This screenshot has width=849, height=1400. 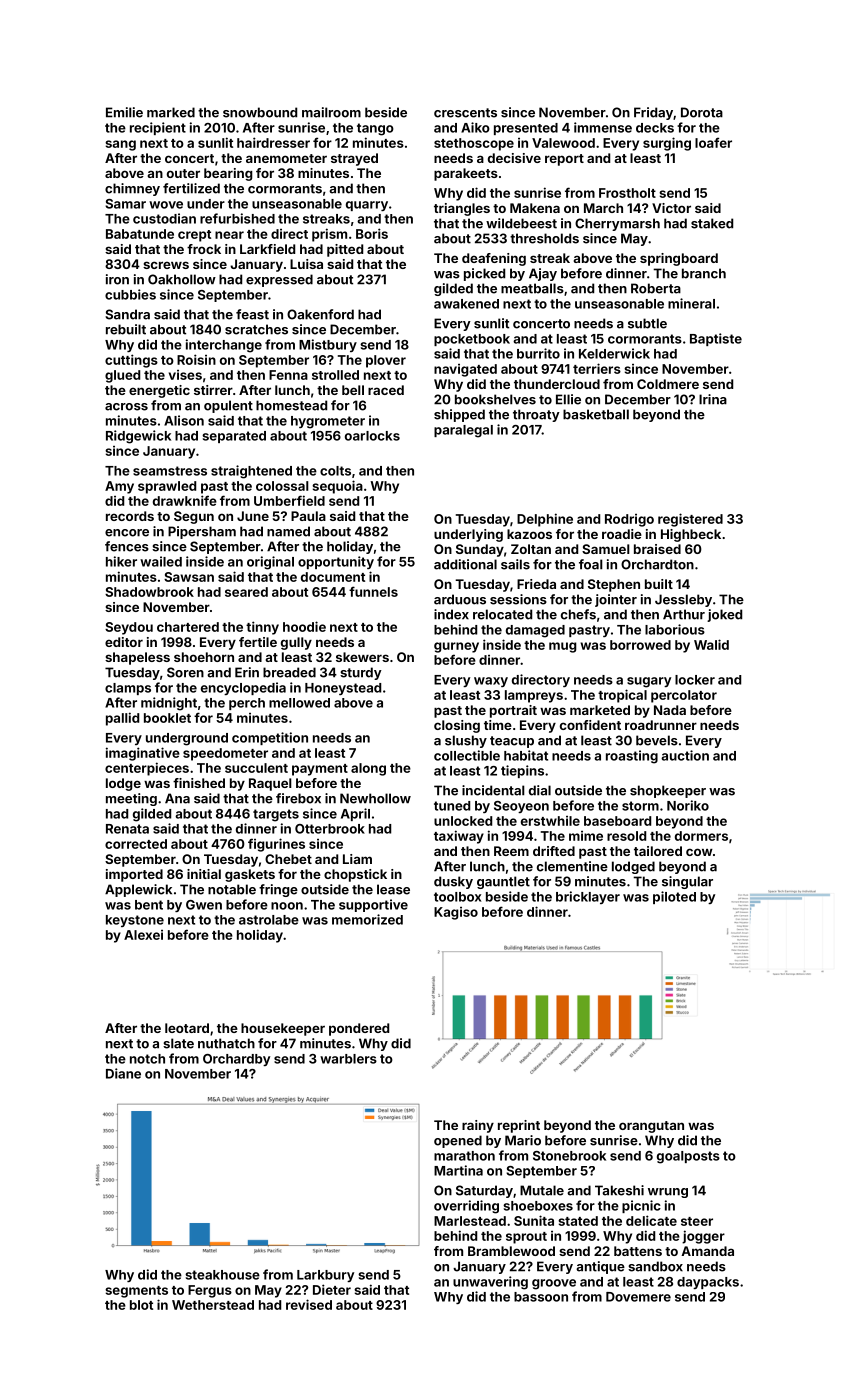 What do you see at coordinates (213, 1305) in the screenshot?
I see `Wetherstead` at bounding box center [213, 1305].
